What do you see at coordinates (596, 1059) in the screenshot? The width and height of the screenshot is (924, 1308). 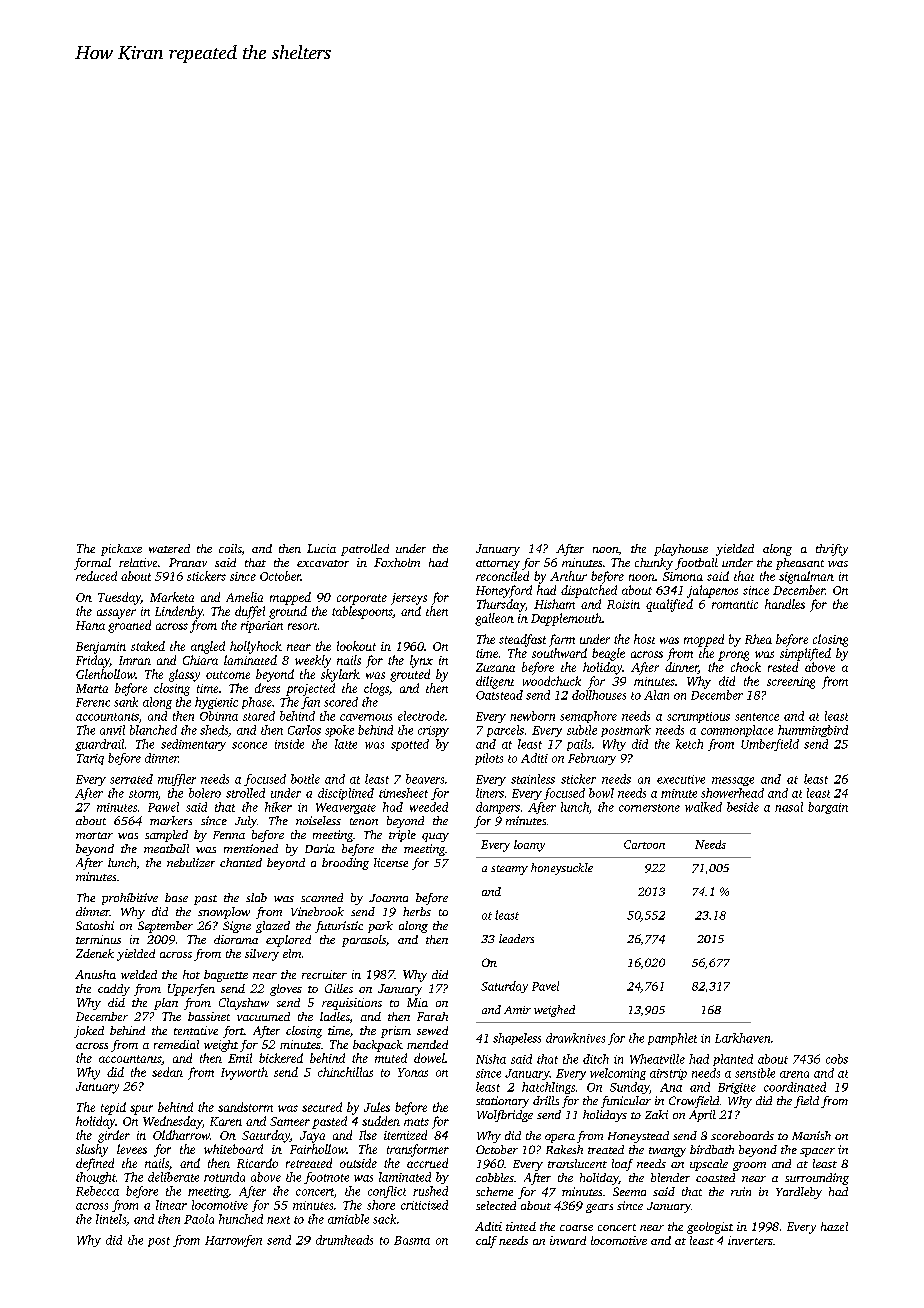 I see `ditch` at bounding box center [596, 1059].
